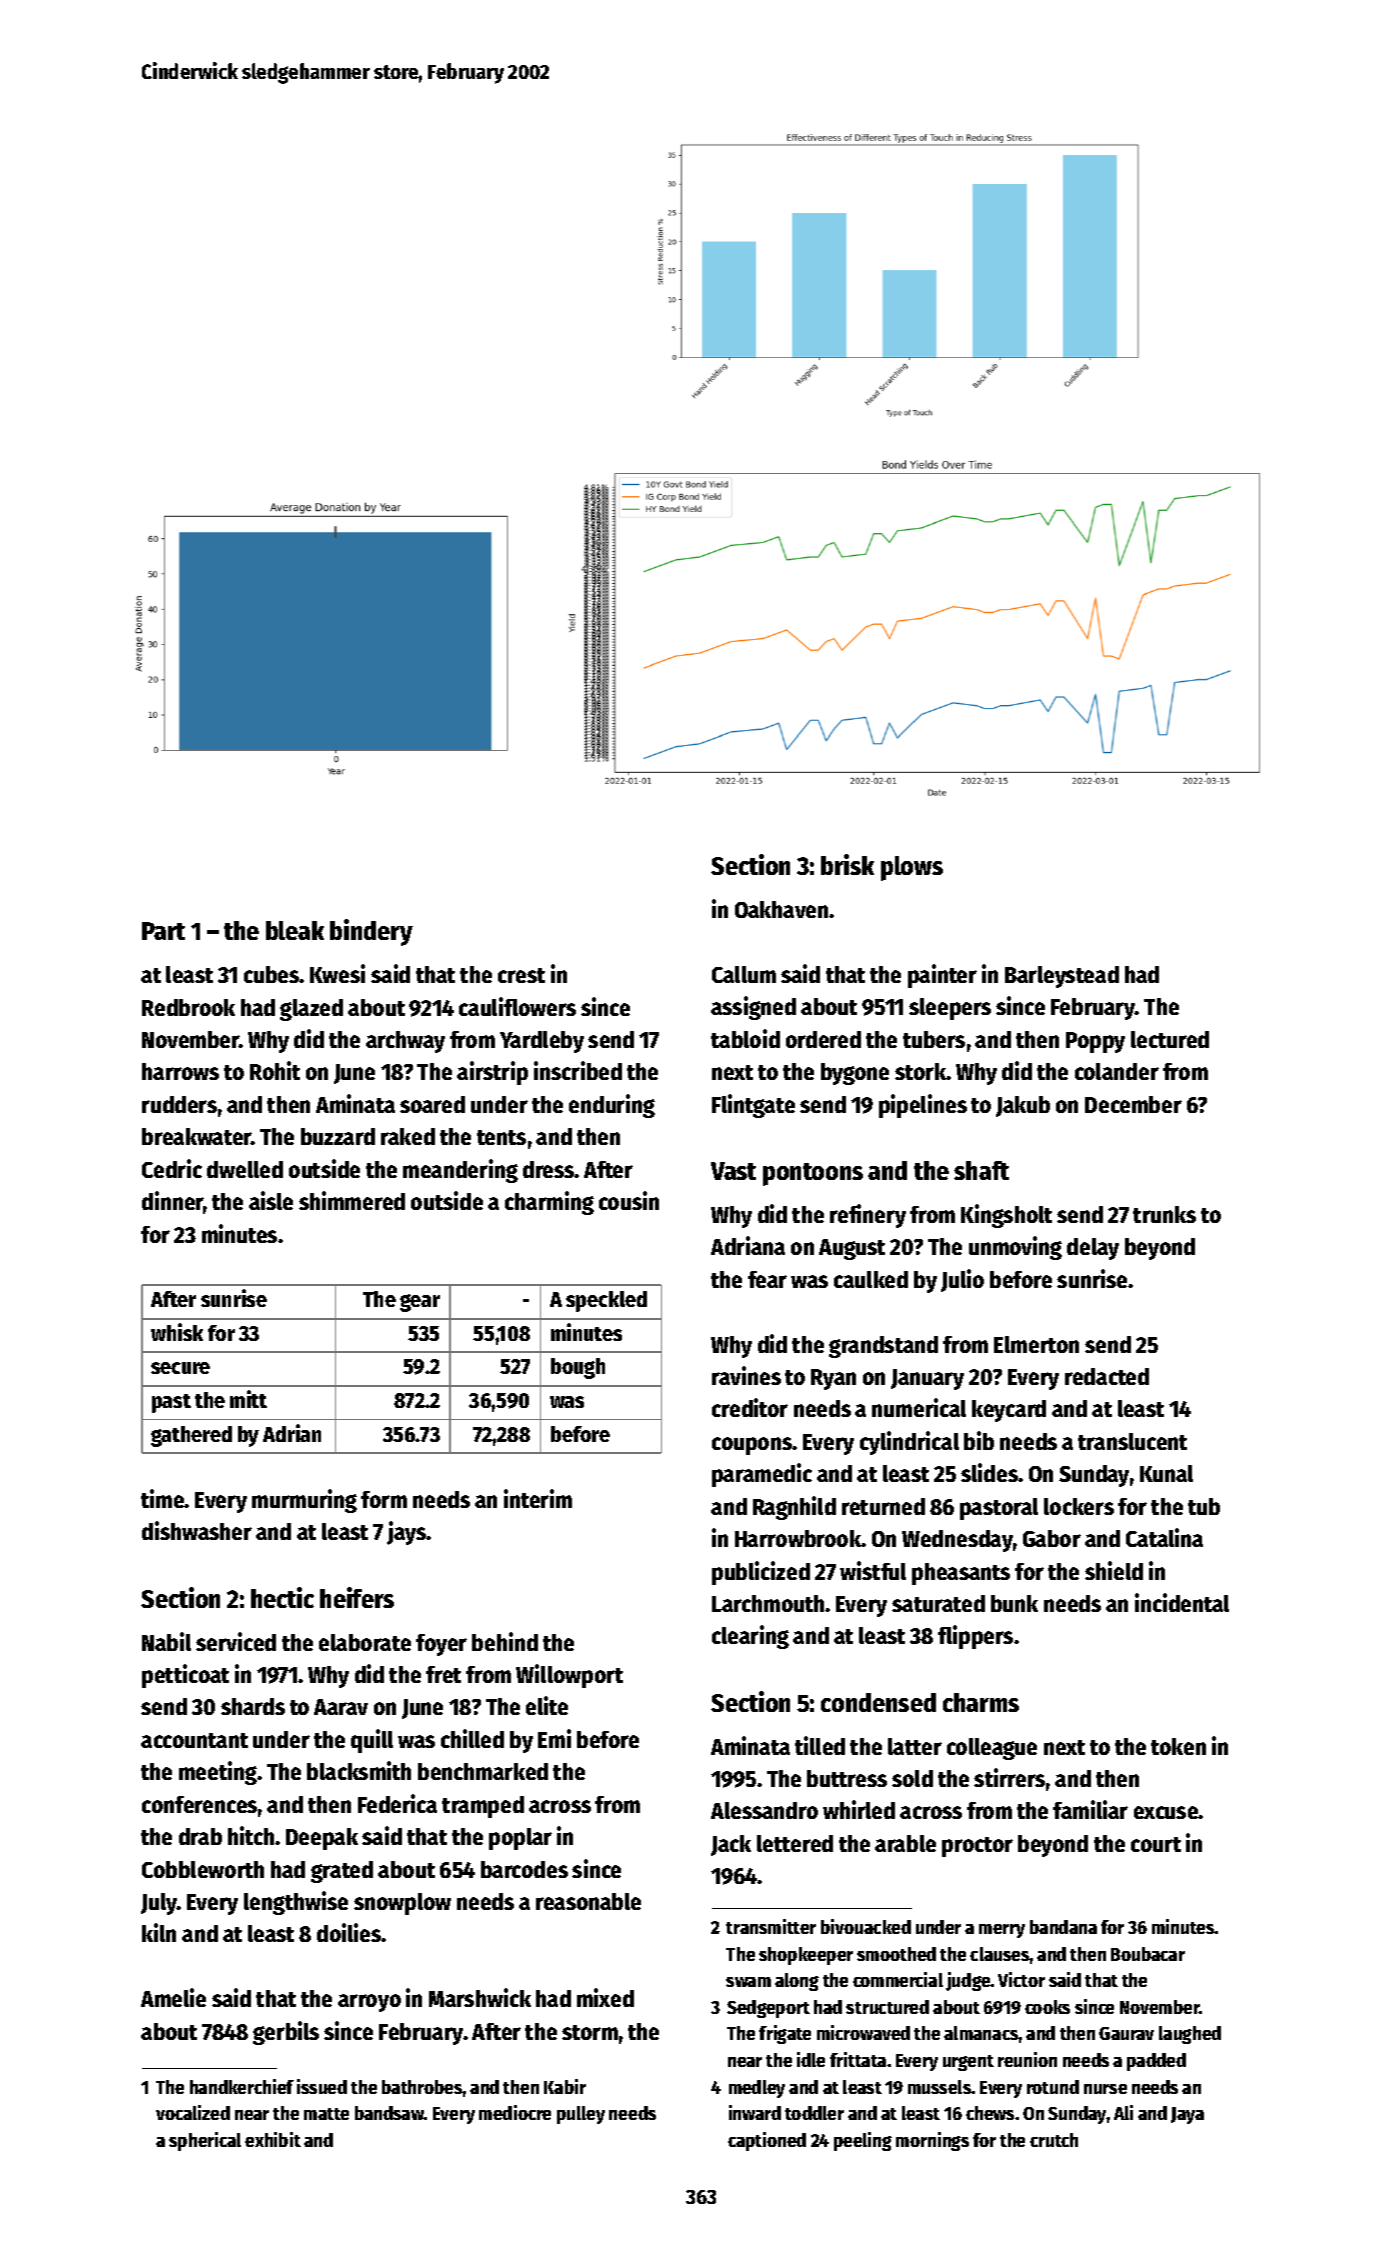 The height and width of the document is (2262, 1373). I want to click on cubes, so click(272, 974).
